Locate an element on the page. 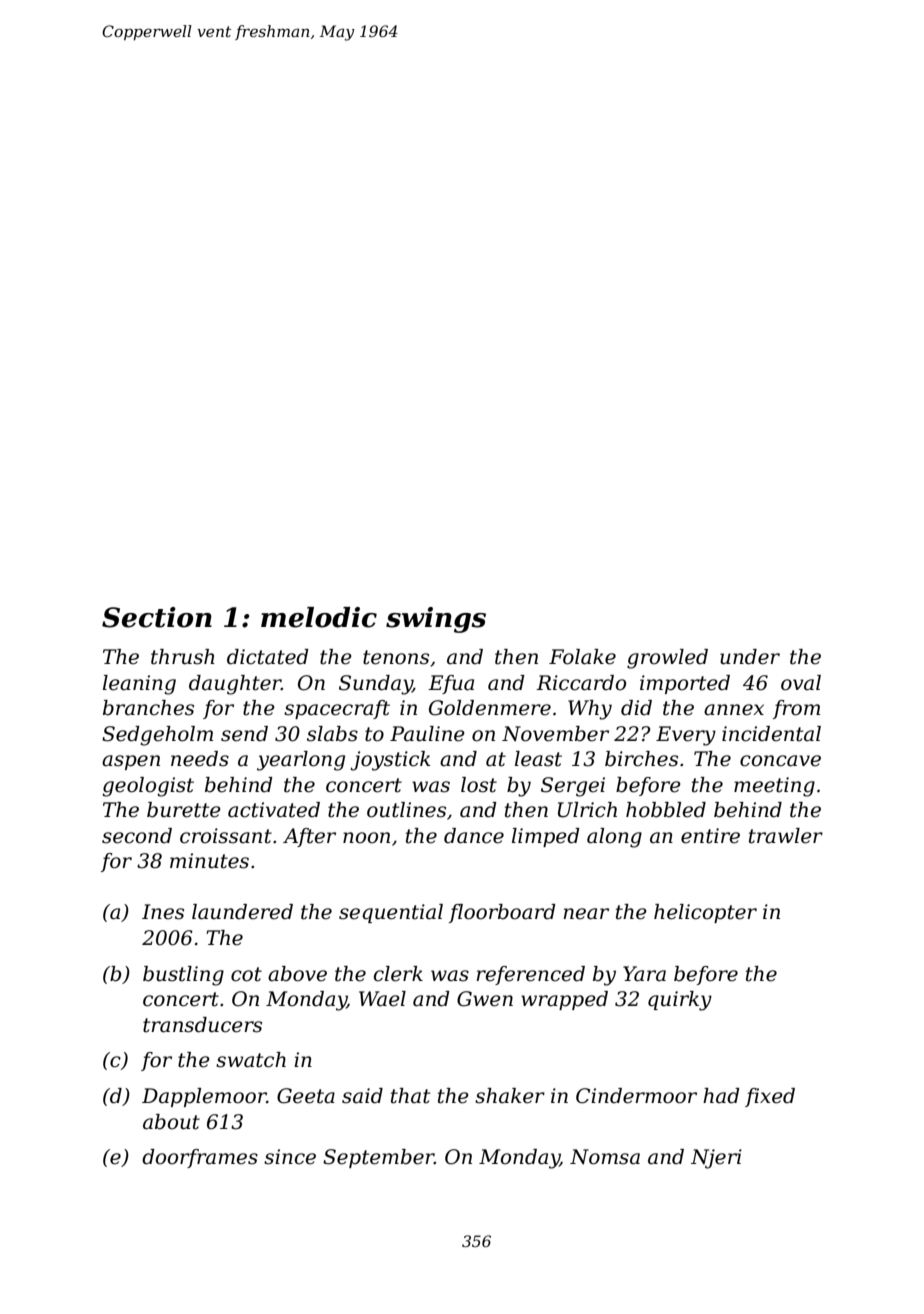 The width and height of the image is (924, 1314). dictated is located at coordinates (268, 657).
